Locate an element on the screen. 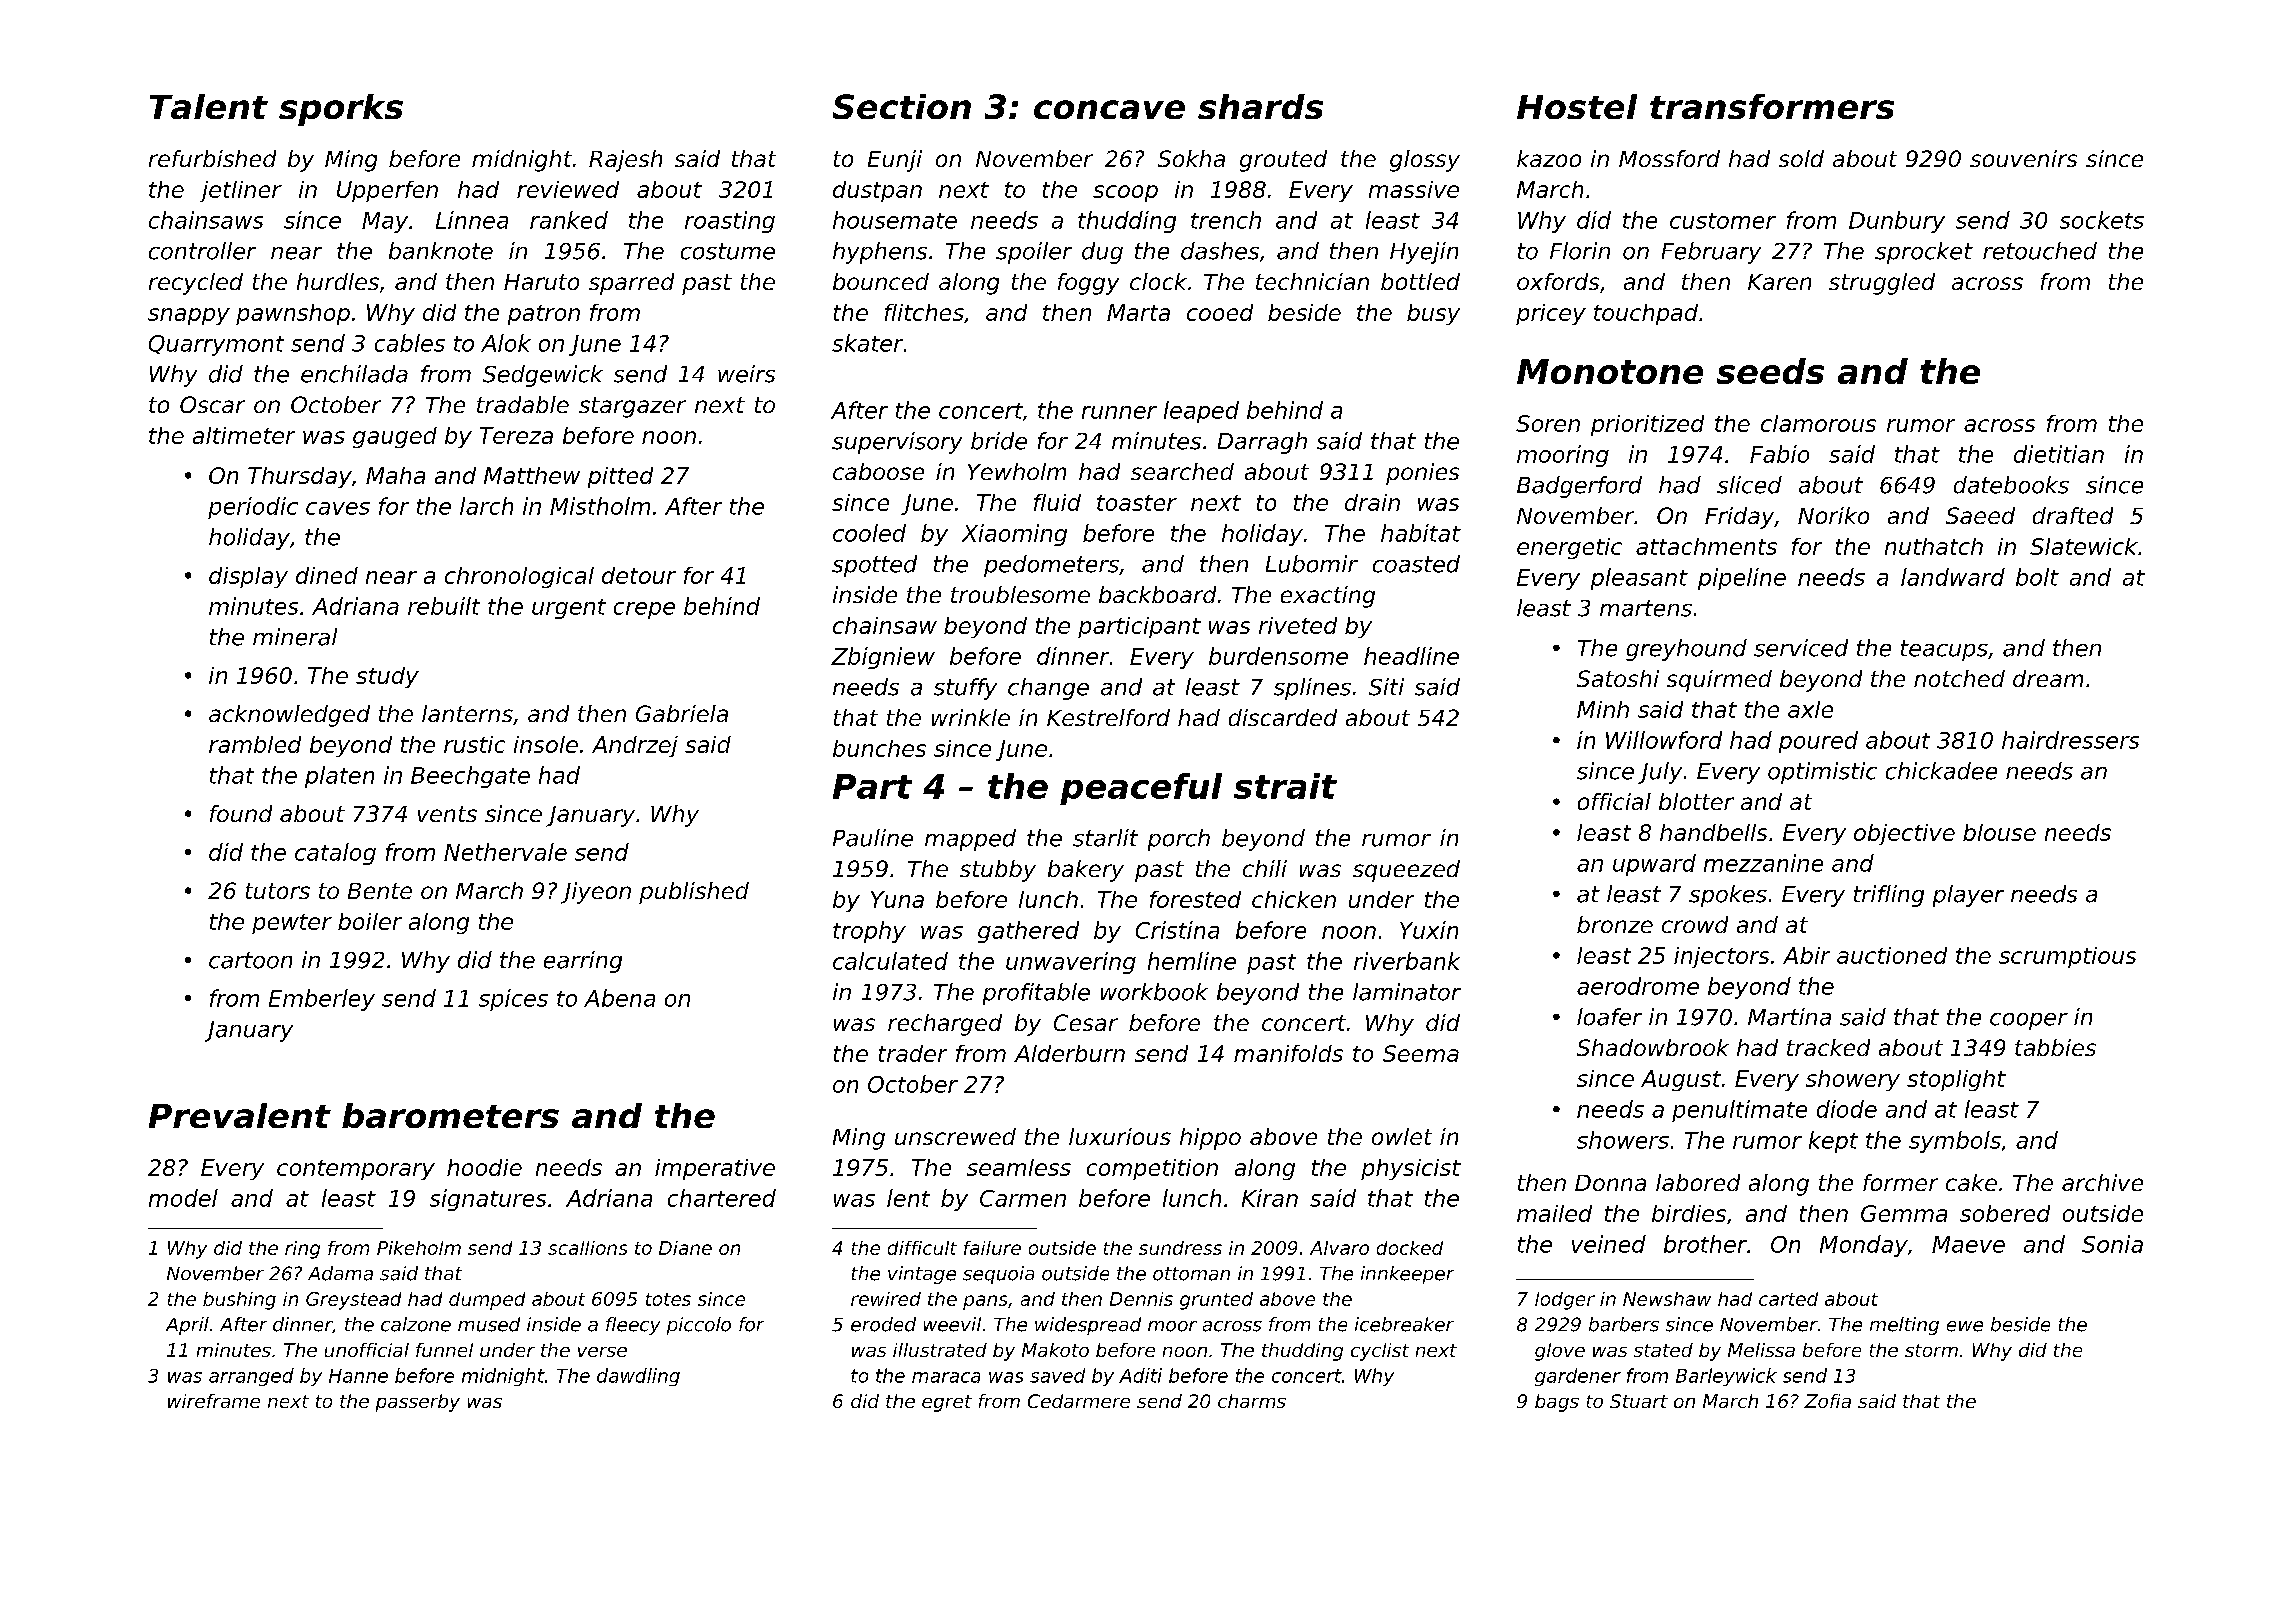 This screenshot has width=2292, height=1620. egret is located at coordinates (947, 1403).
